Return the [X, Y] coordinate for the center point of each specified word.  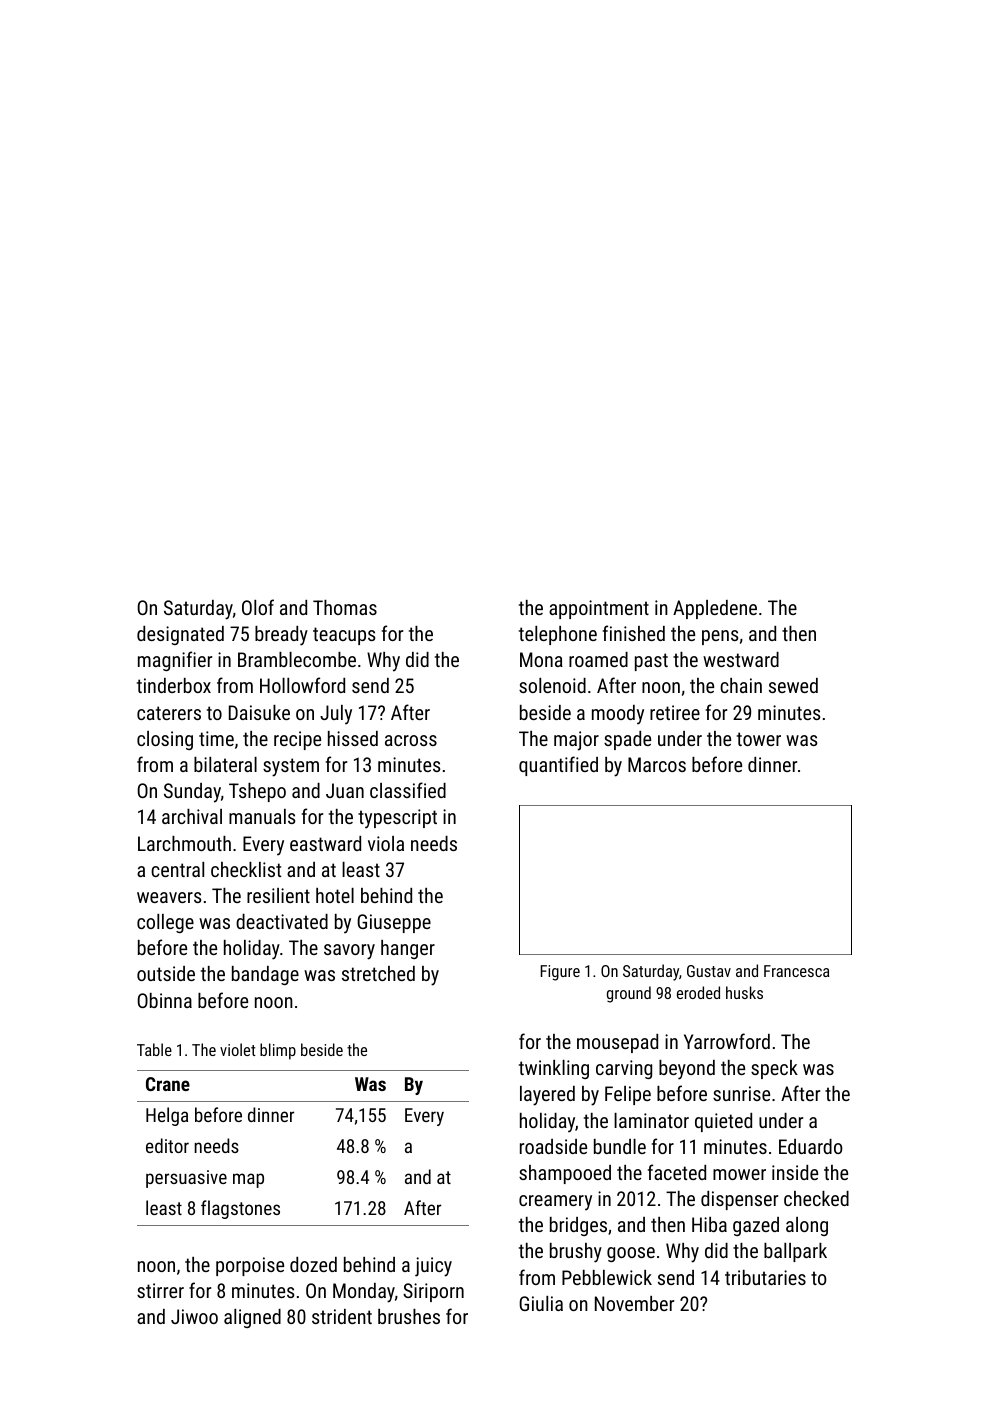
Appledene [715, 609]
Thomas [345, 607]
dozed [313, 1264]
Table [154, 1049]
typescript [397, 819]
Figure [560, 973]
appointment [599, 609]
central [177, 869]
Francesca [796, 971]
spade [627, 740]
